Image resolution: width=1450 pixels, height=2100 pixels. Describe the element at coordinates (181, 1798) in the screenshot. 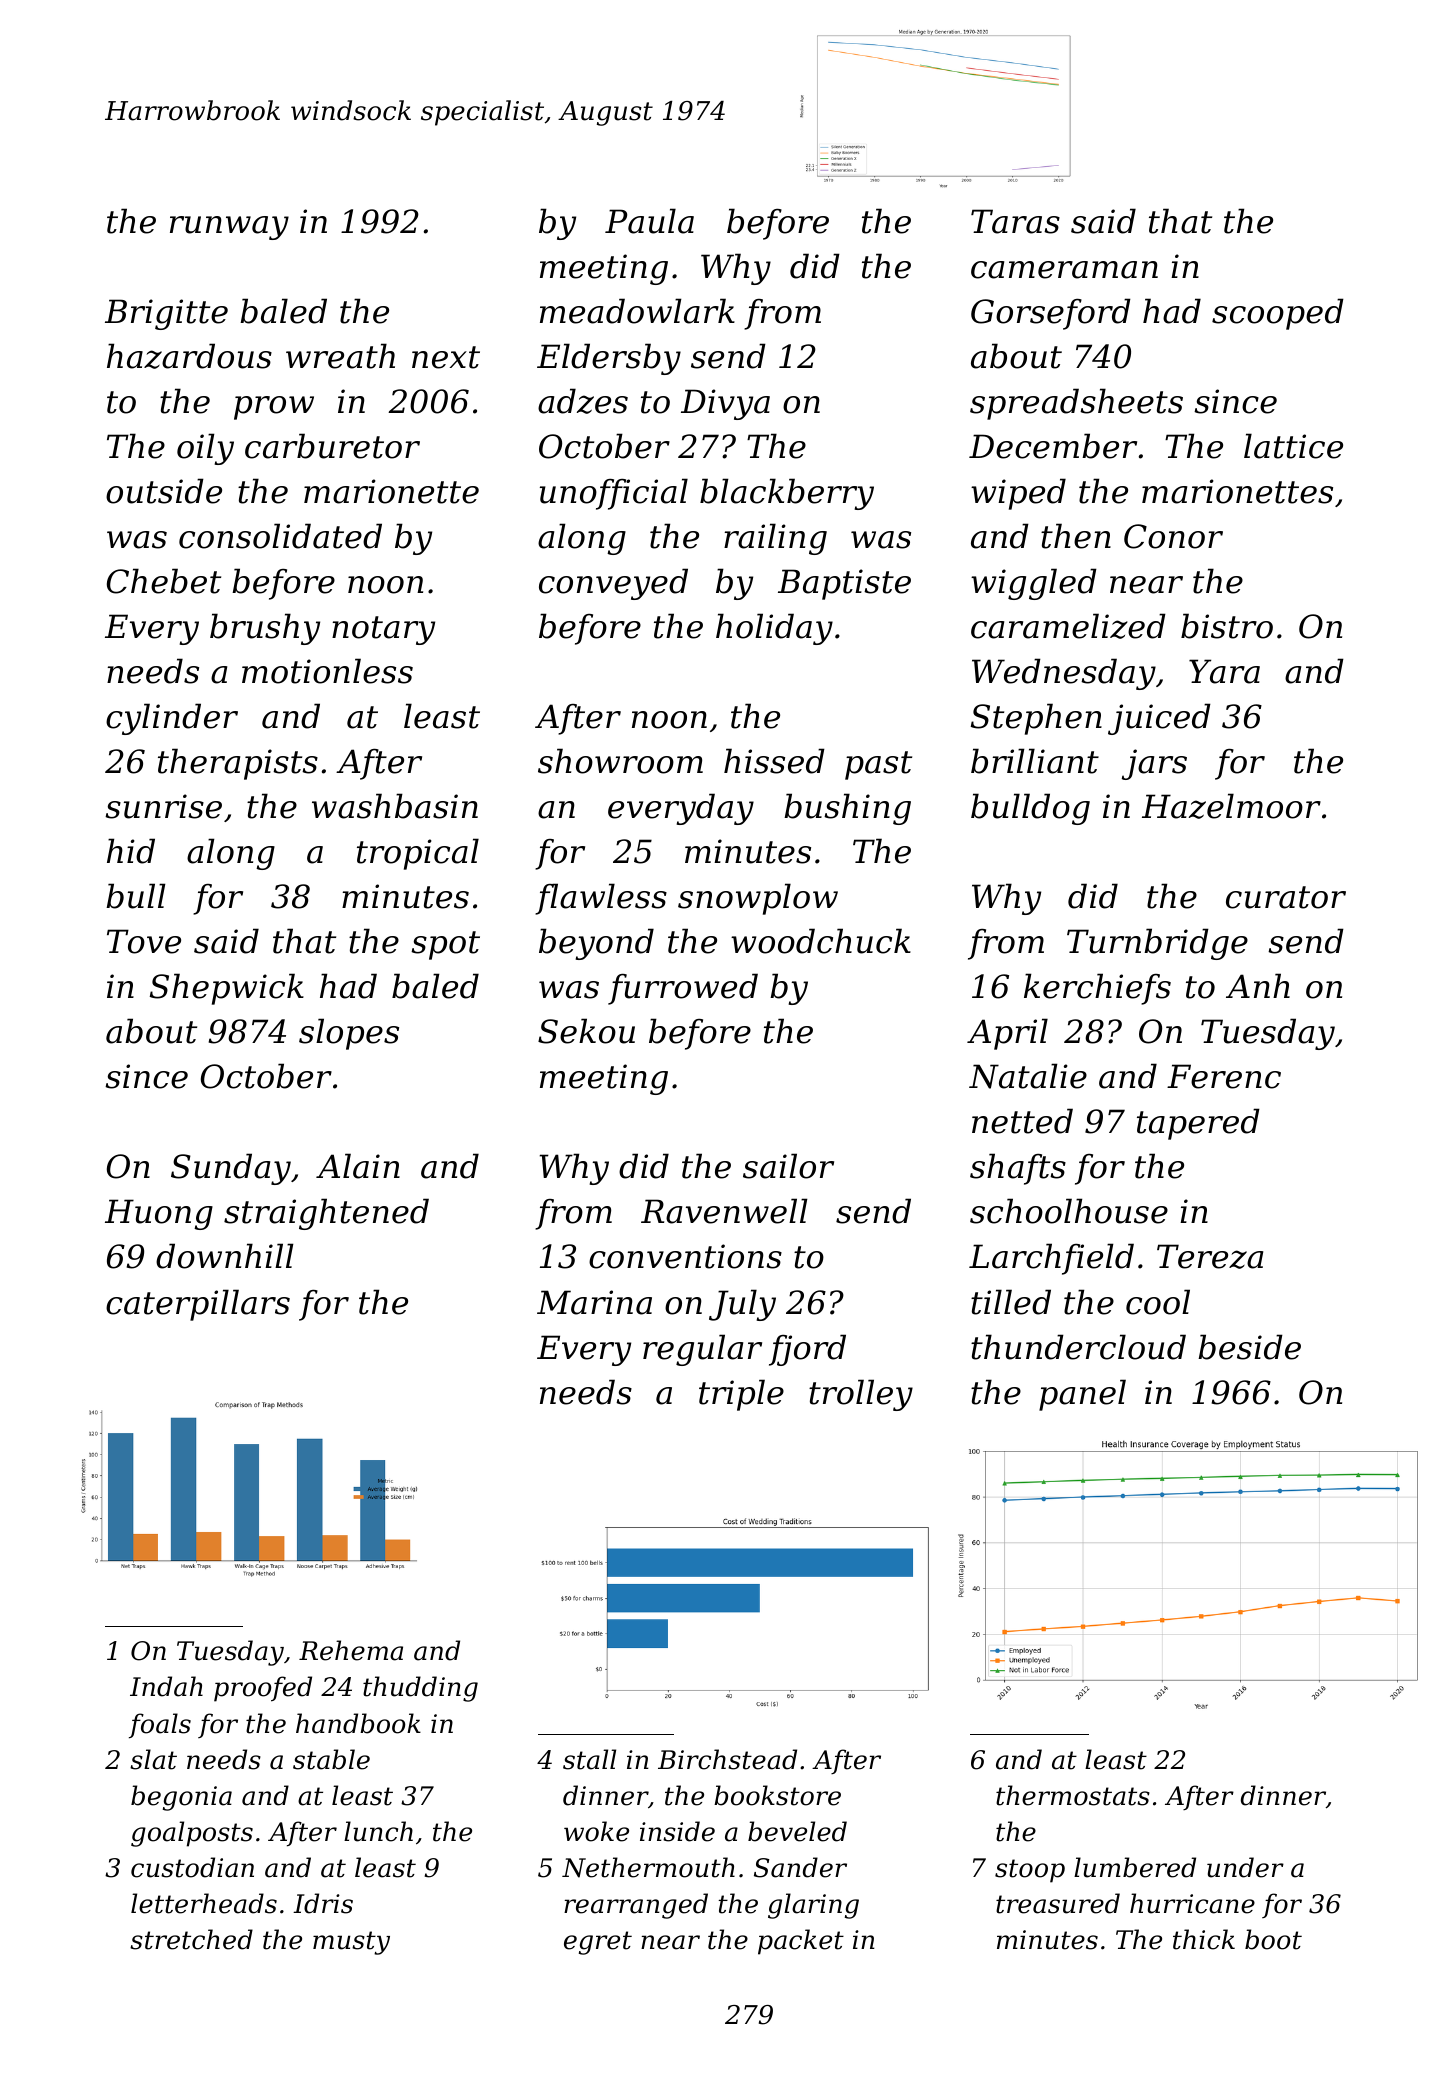

I see `begonia` at that location.
